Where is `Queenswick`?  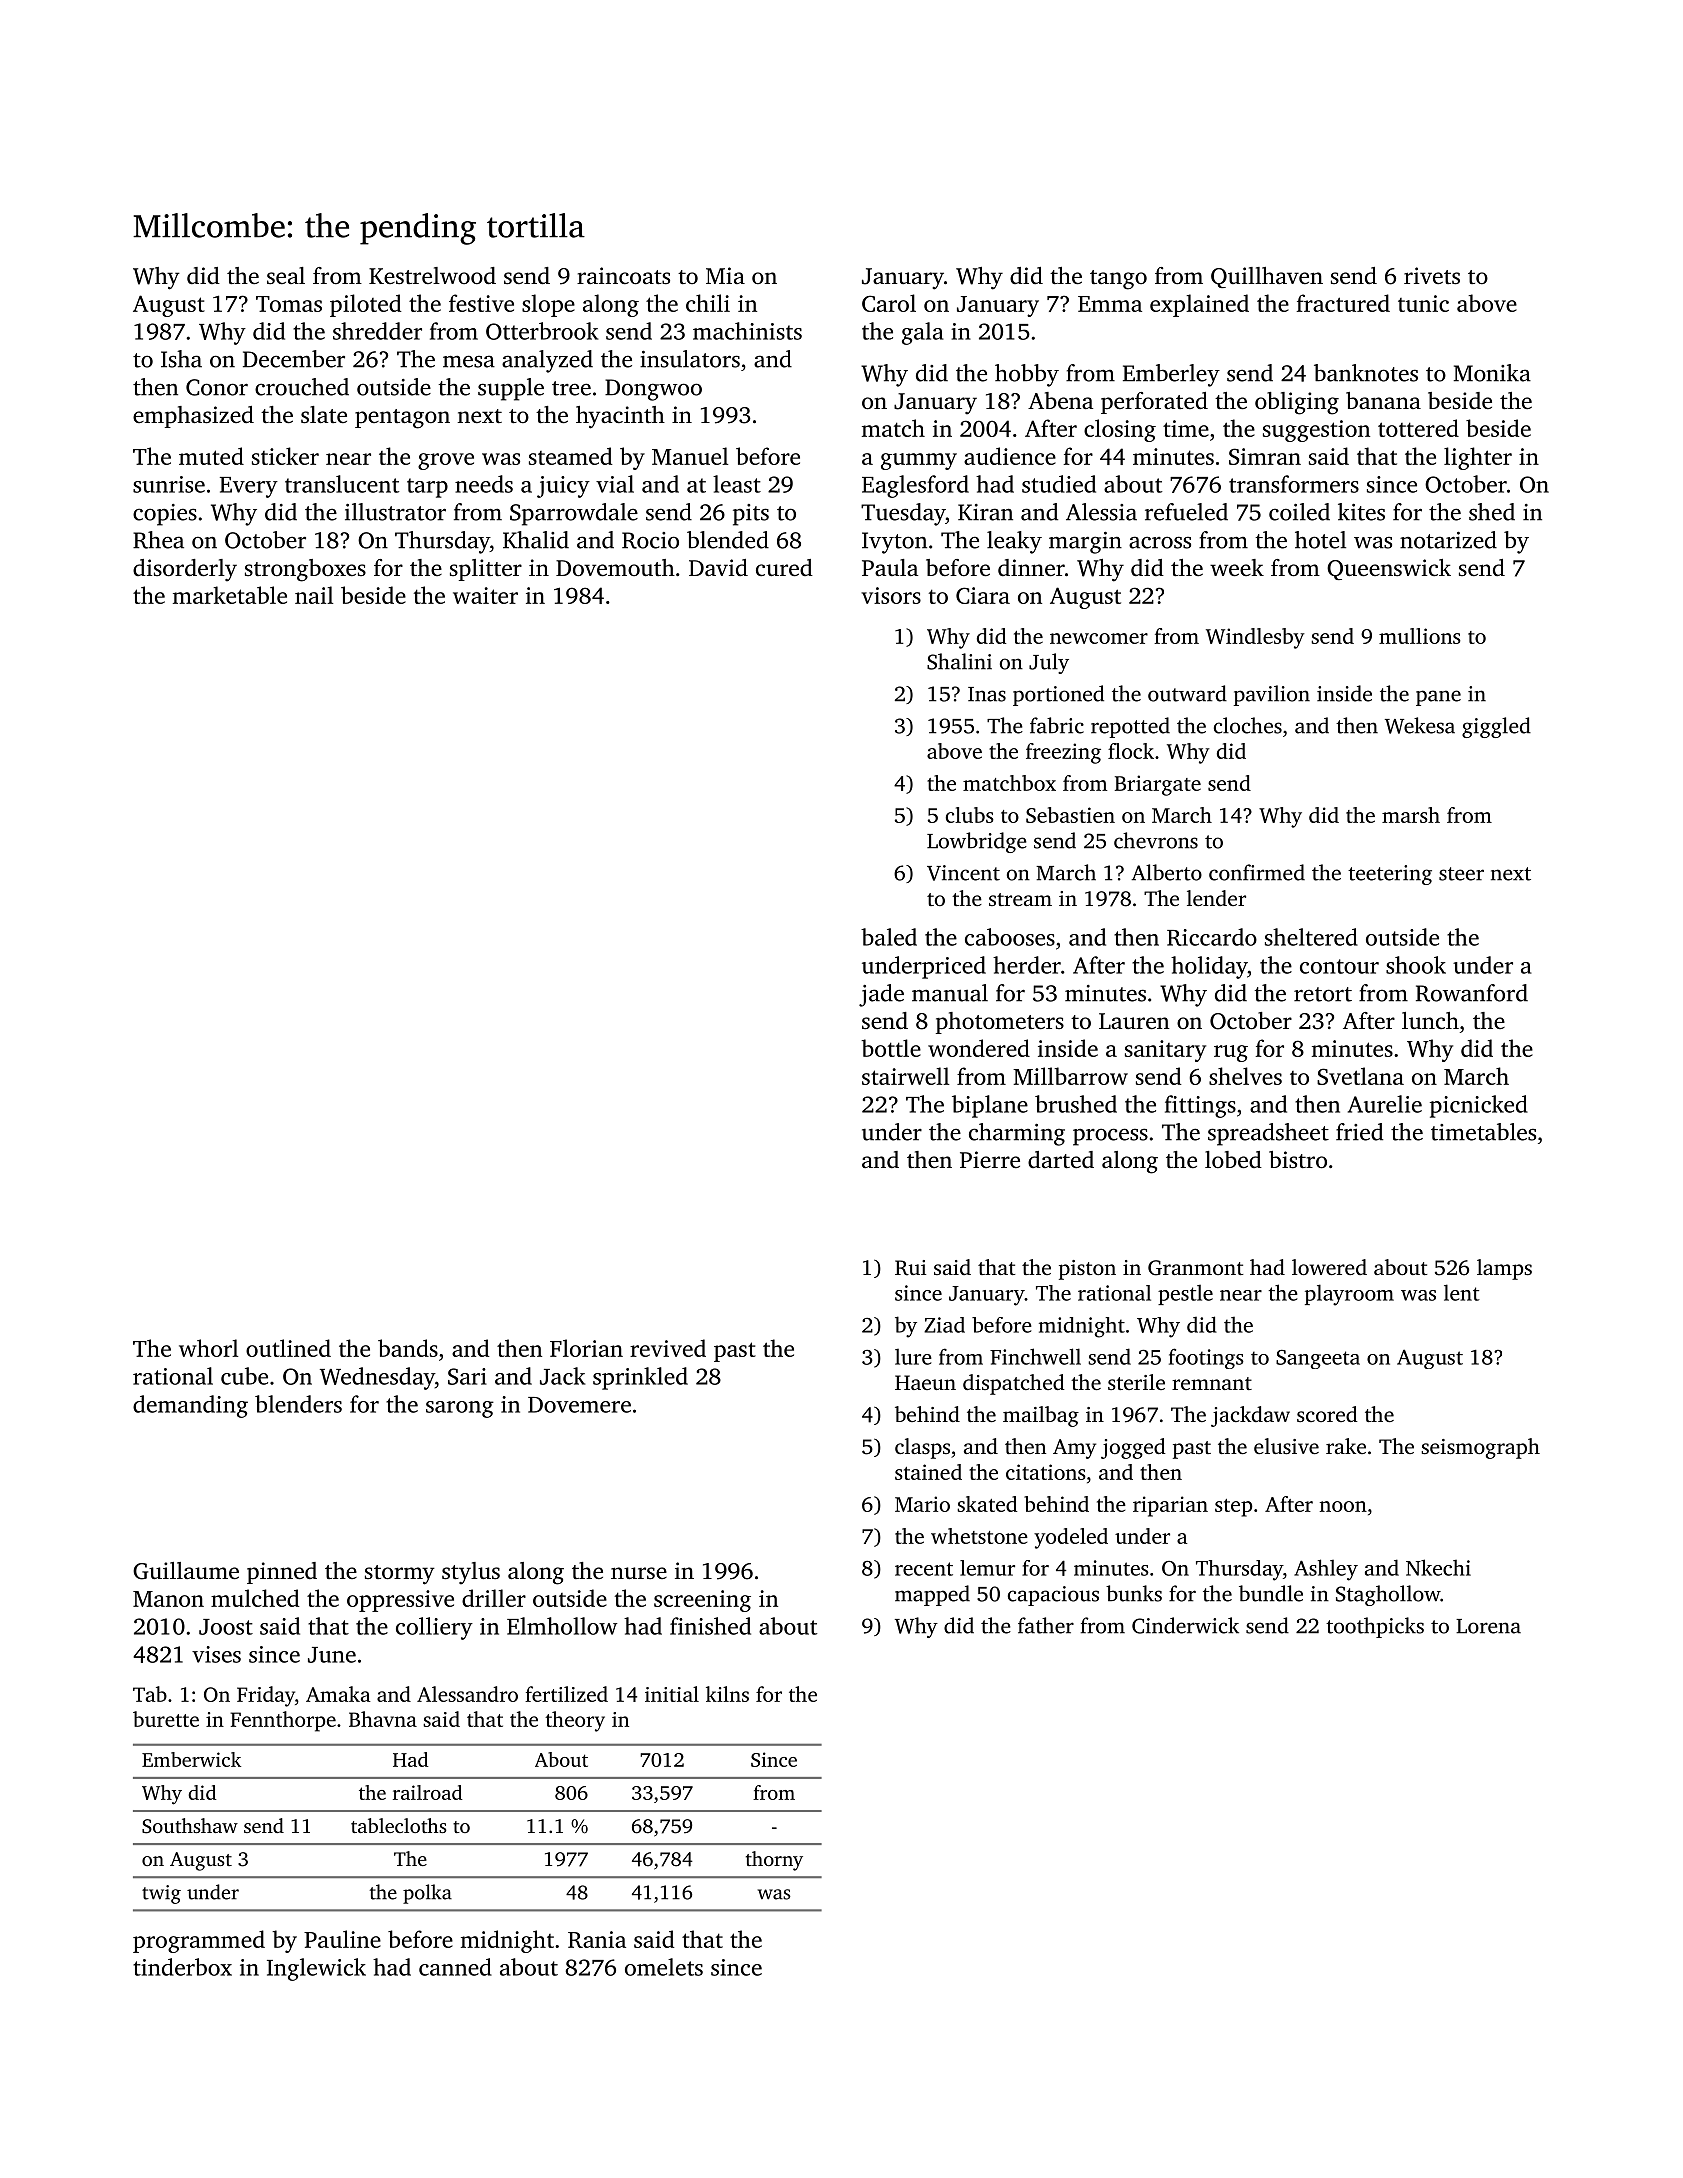
Queenswick is located at coordinates (1389, 569).
